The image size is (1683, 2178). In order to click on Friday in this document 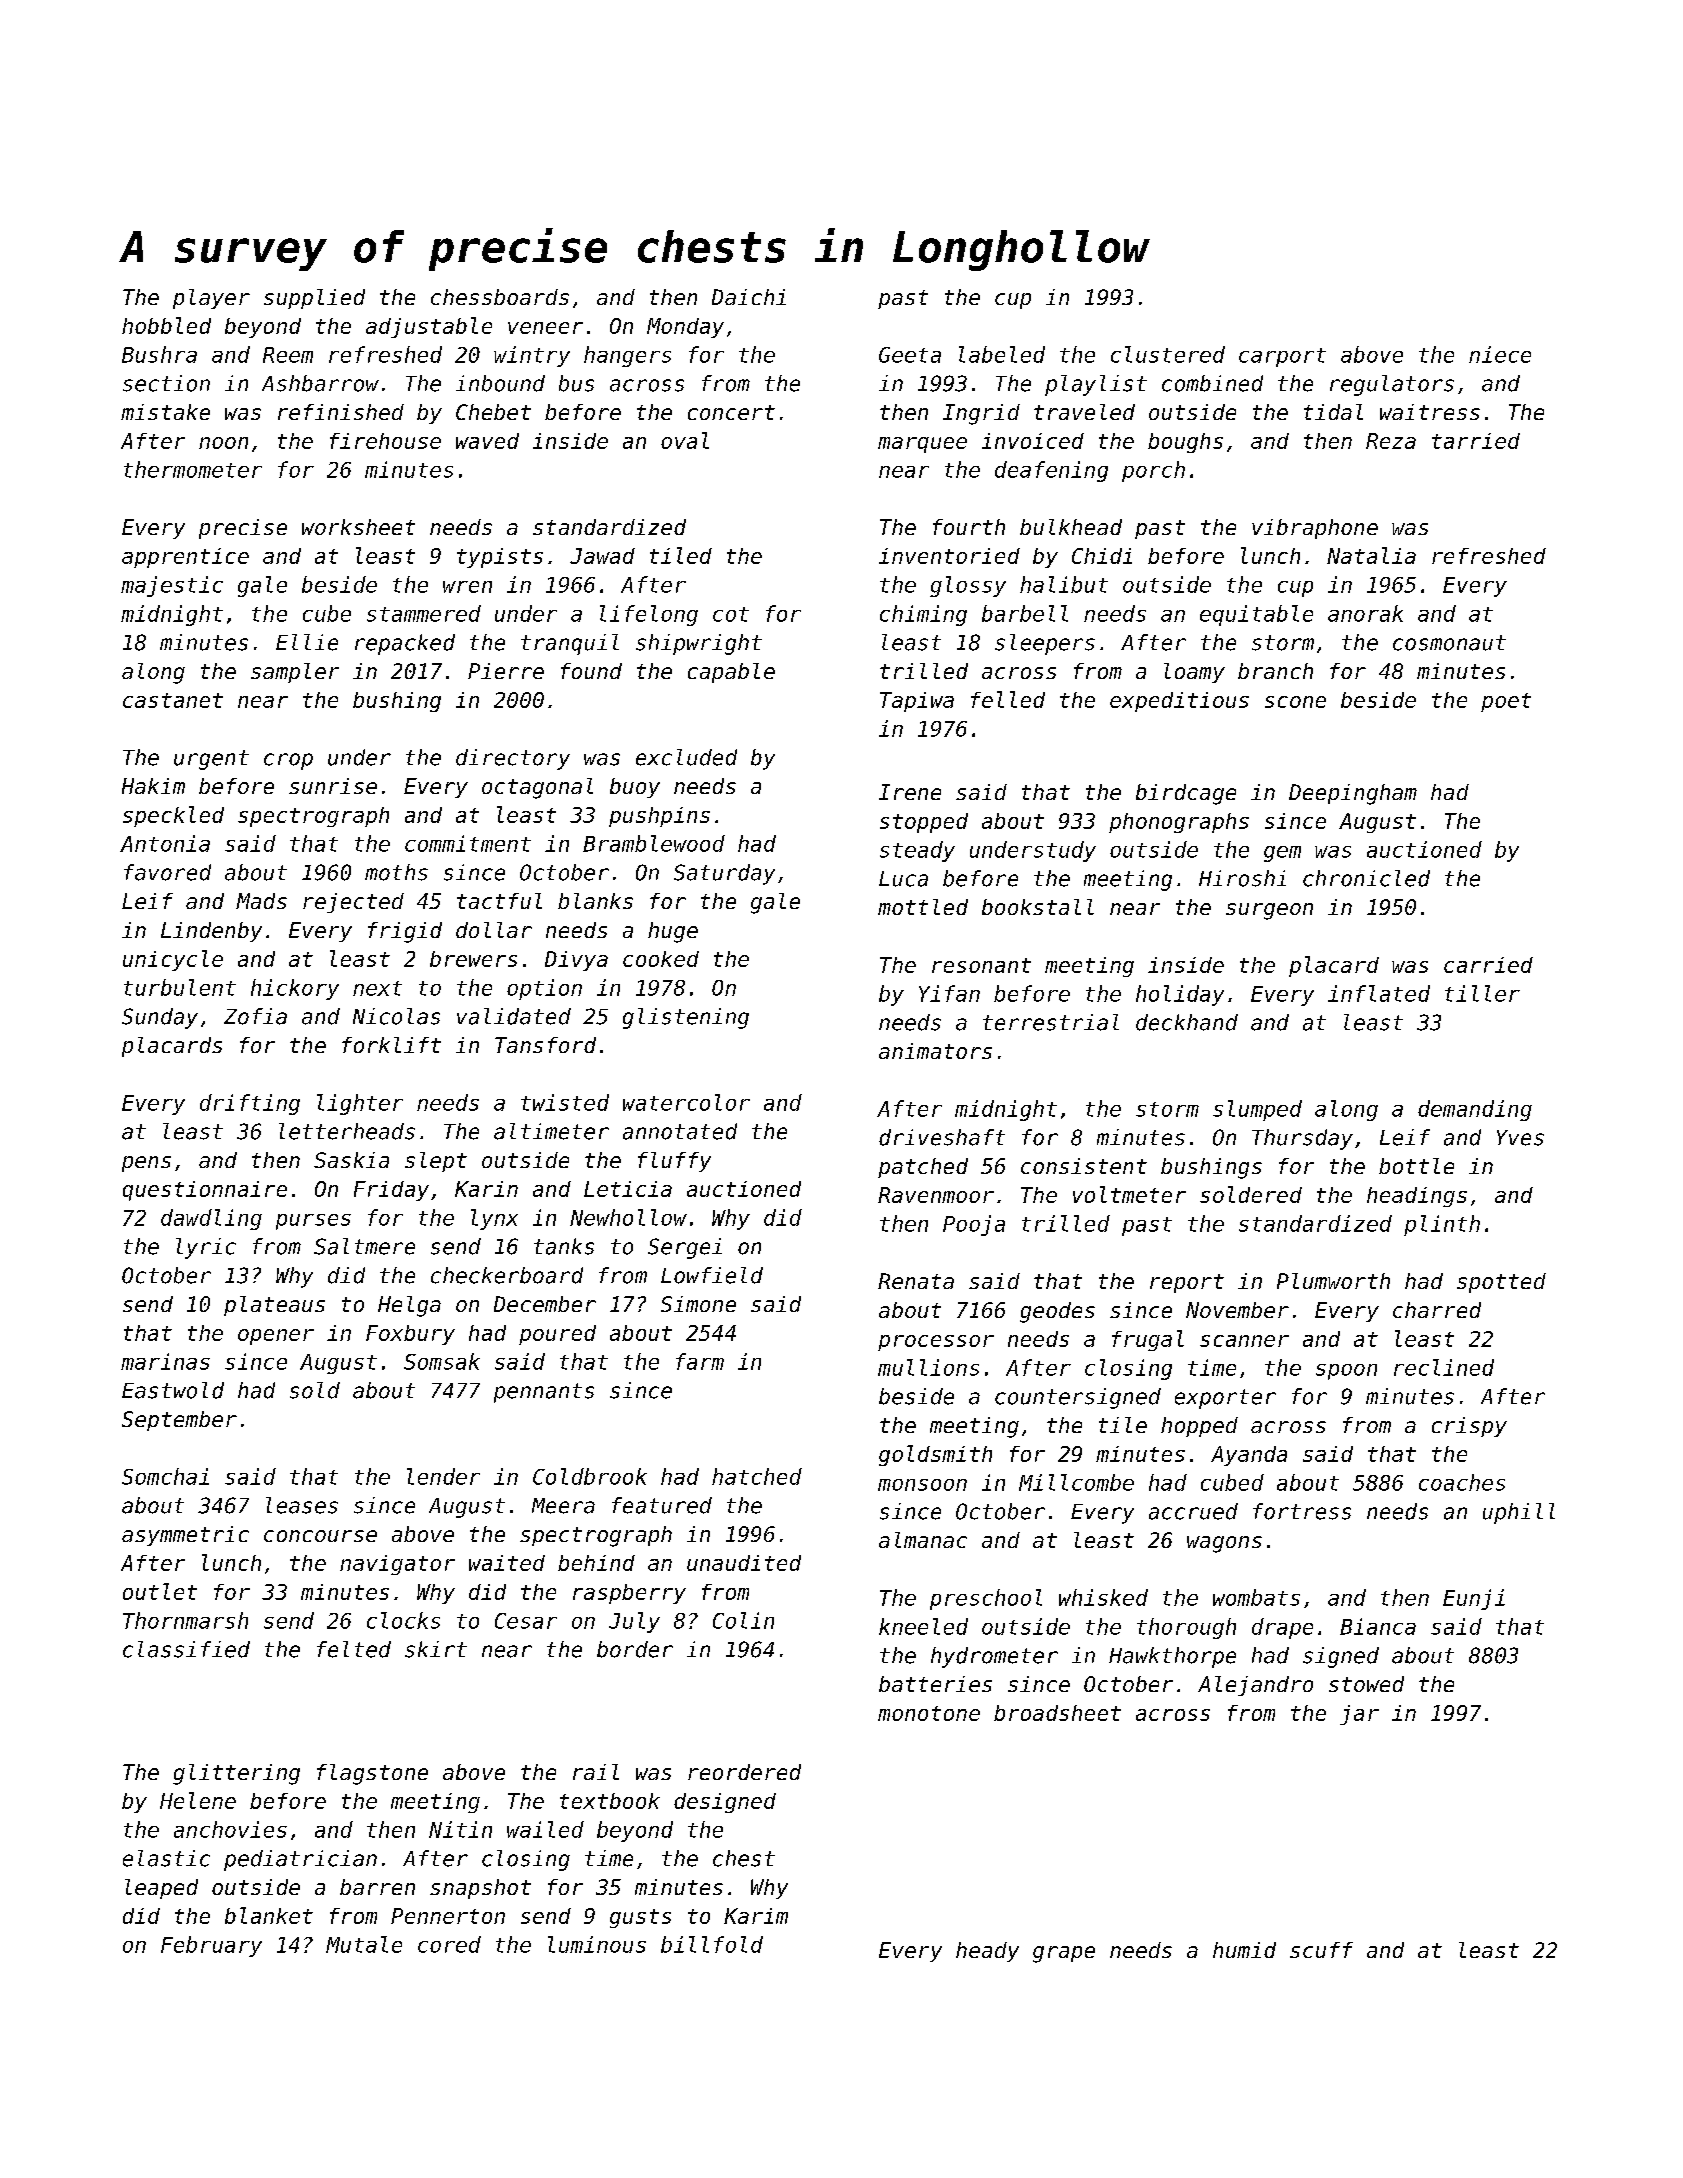, I will do `click(391, 1191)`.
